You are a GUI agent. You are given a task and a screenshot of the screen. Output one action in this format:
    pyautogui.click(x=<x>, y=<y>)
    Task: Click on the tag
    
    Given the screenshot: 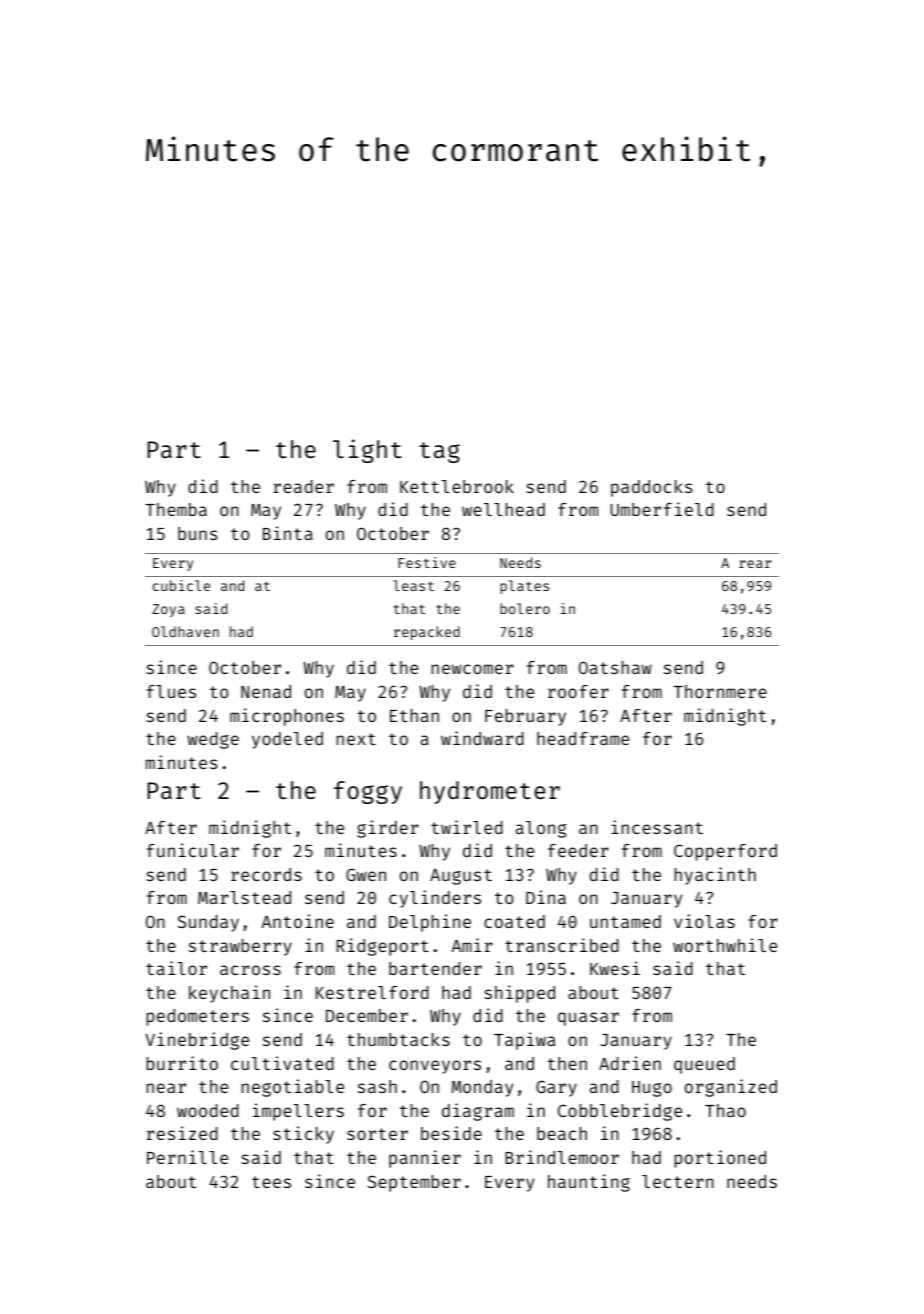 What is the action you would take?
    pyautogui.click(x=439, y=452)
